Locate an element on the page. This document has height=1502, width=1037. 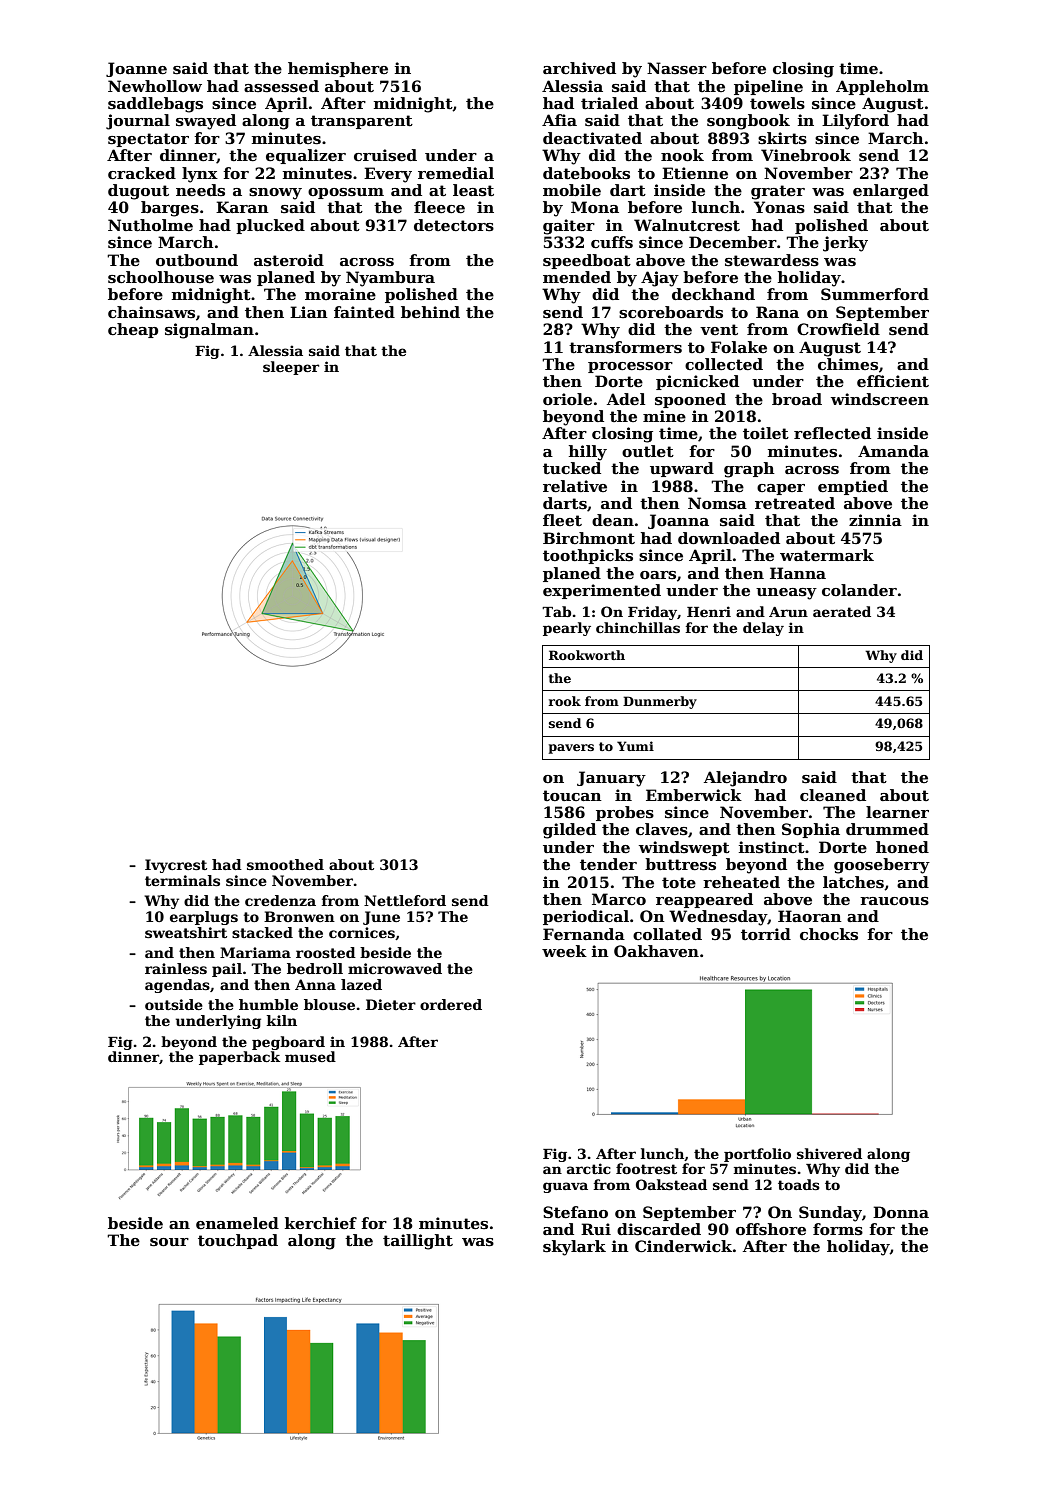
Nettleford is located at coordinates (405, 900).
